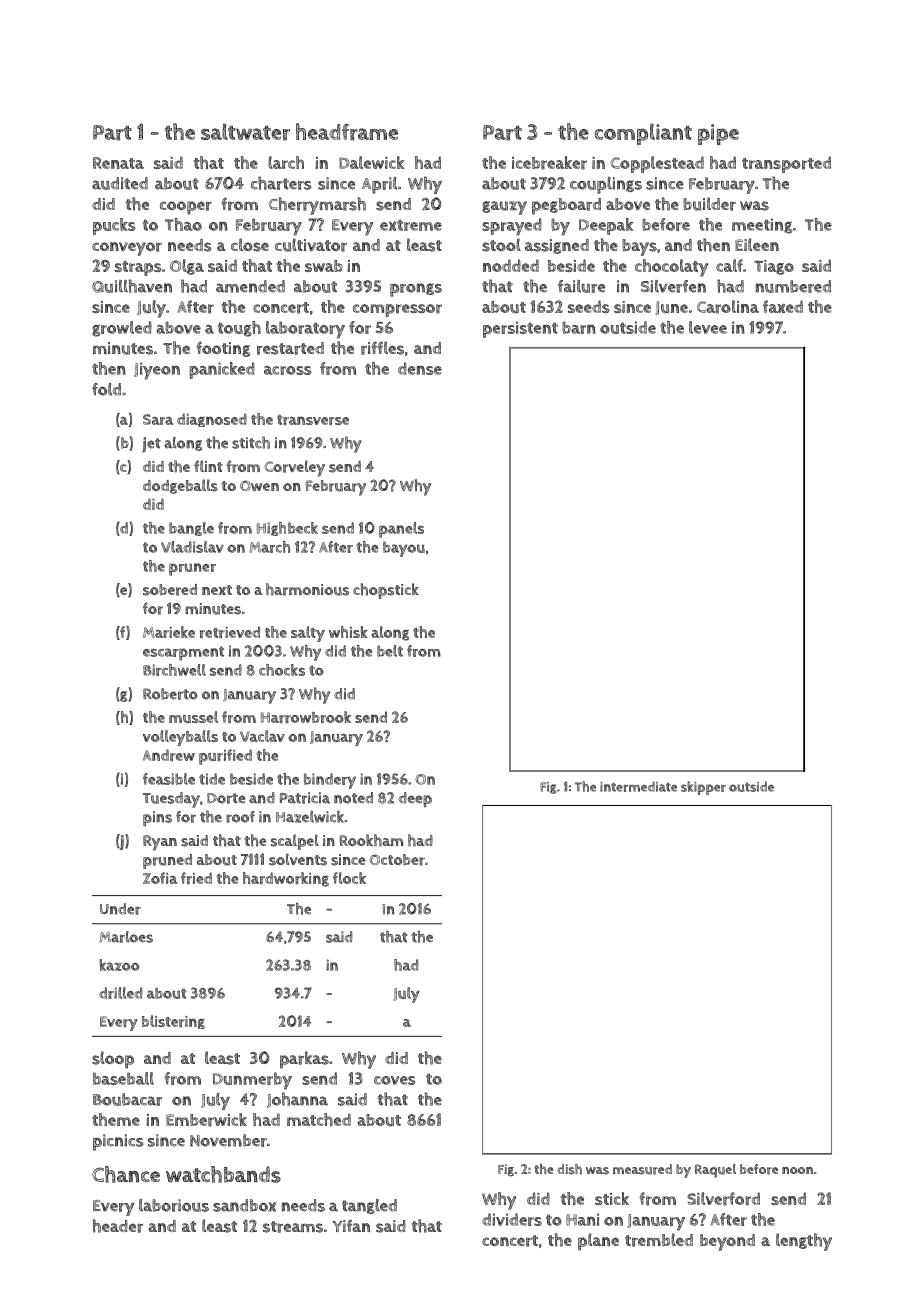 The height and width of the screenshot is (1314, 924). I want to click on hardworking, so click(286, 879).
